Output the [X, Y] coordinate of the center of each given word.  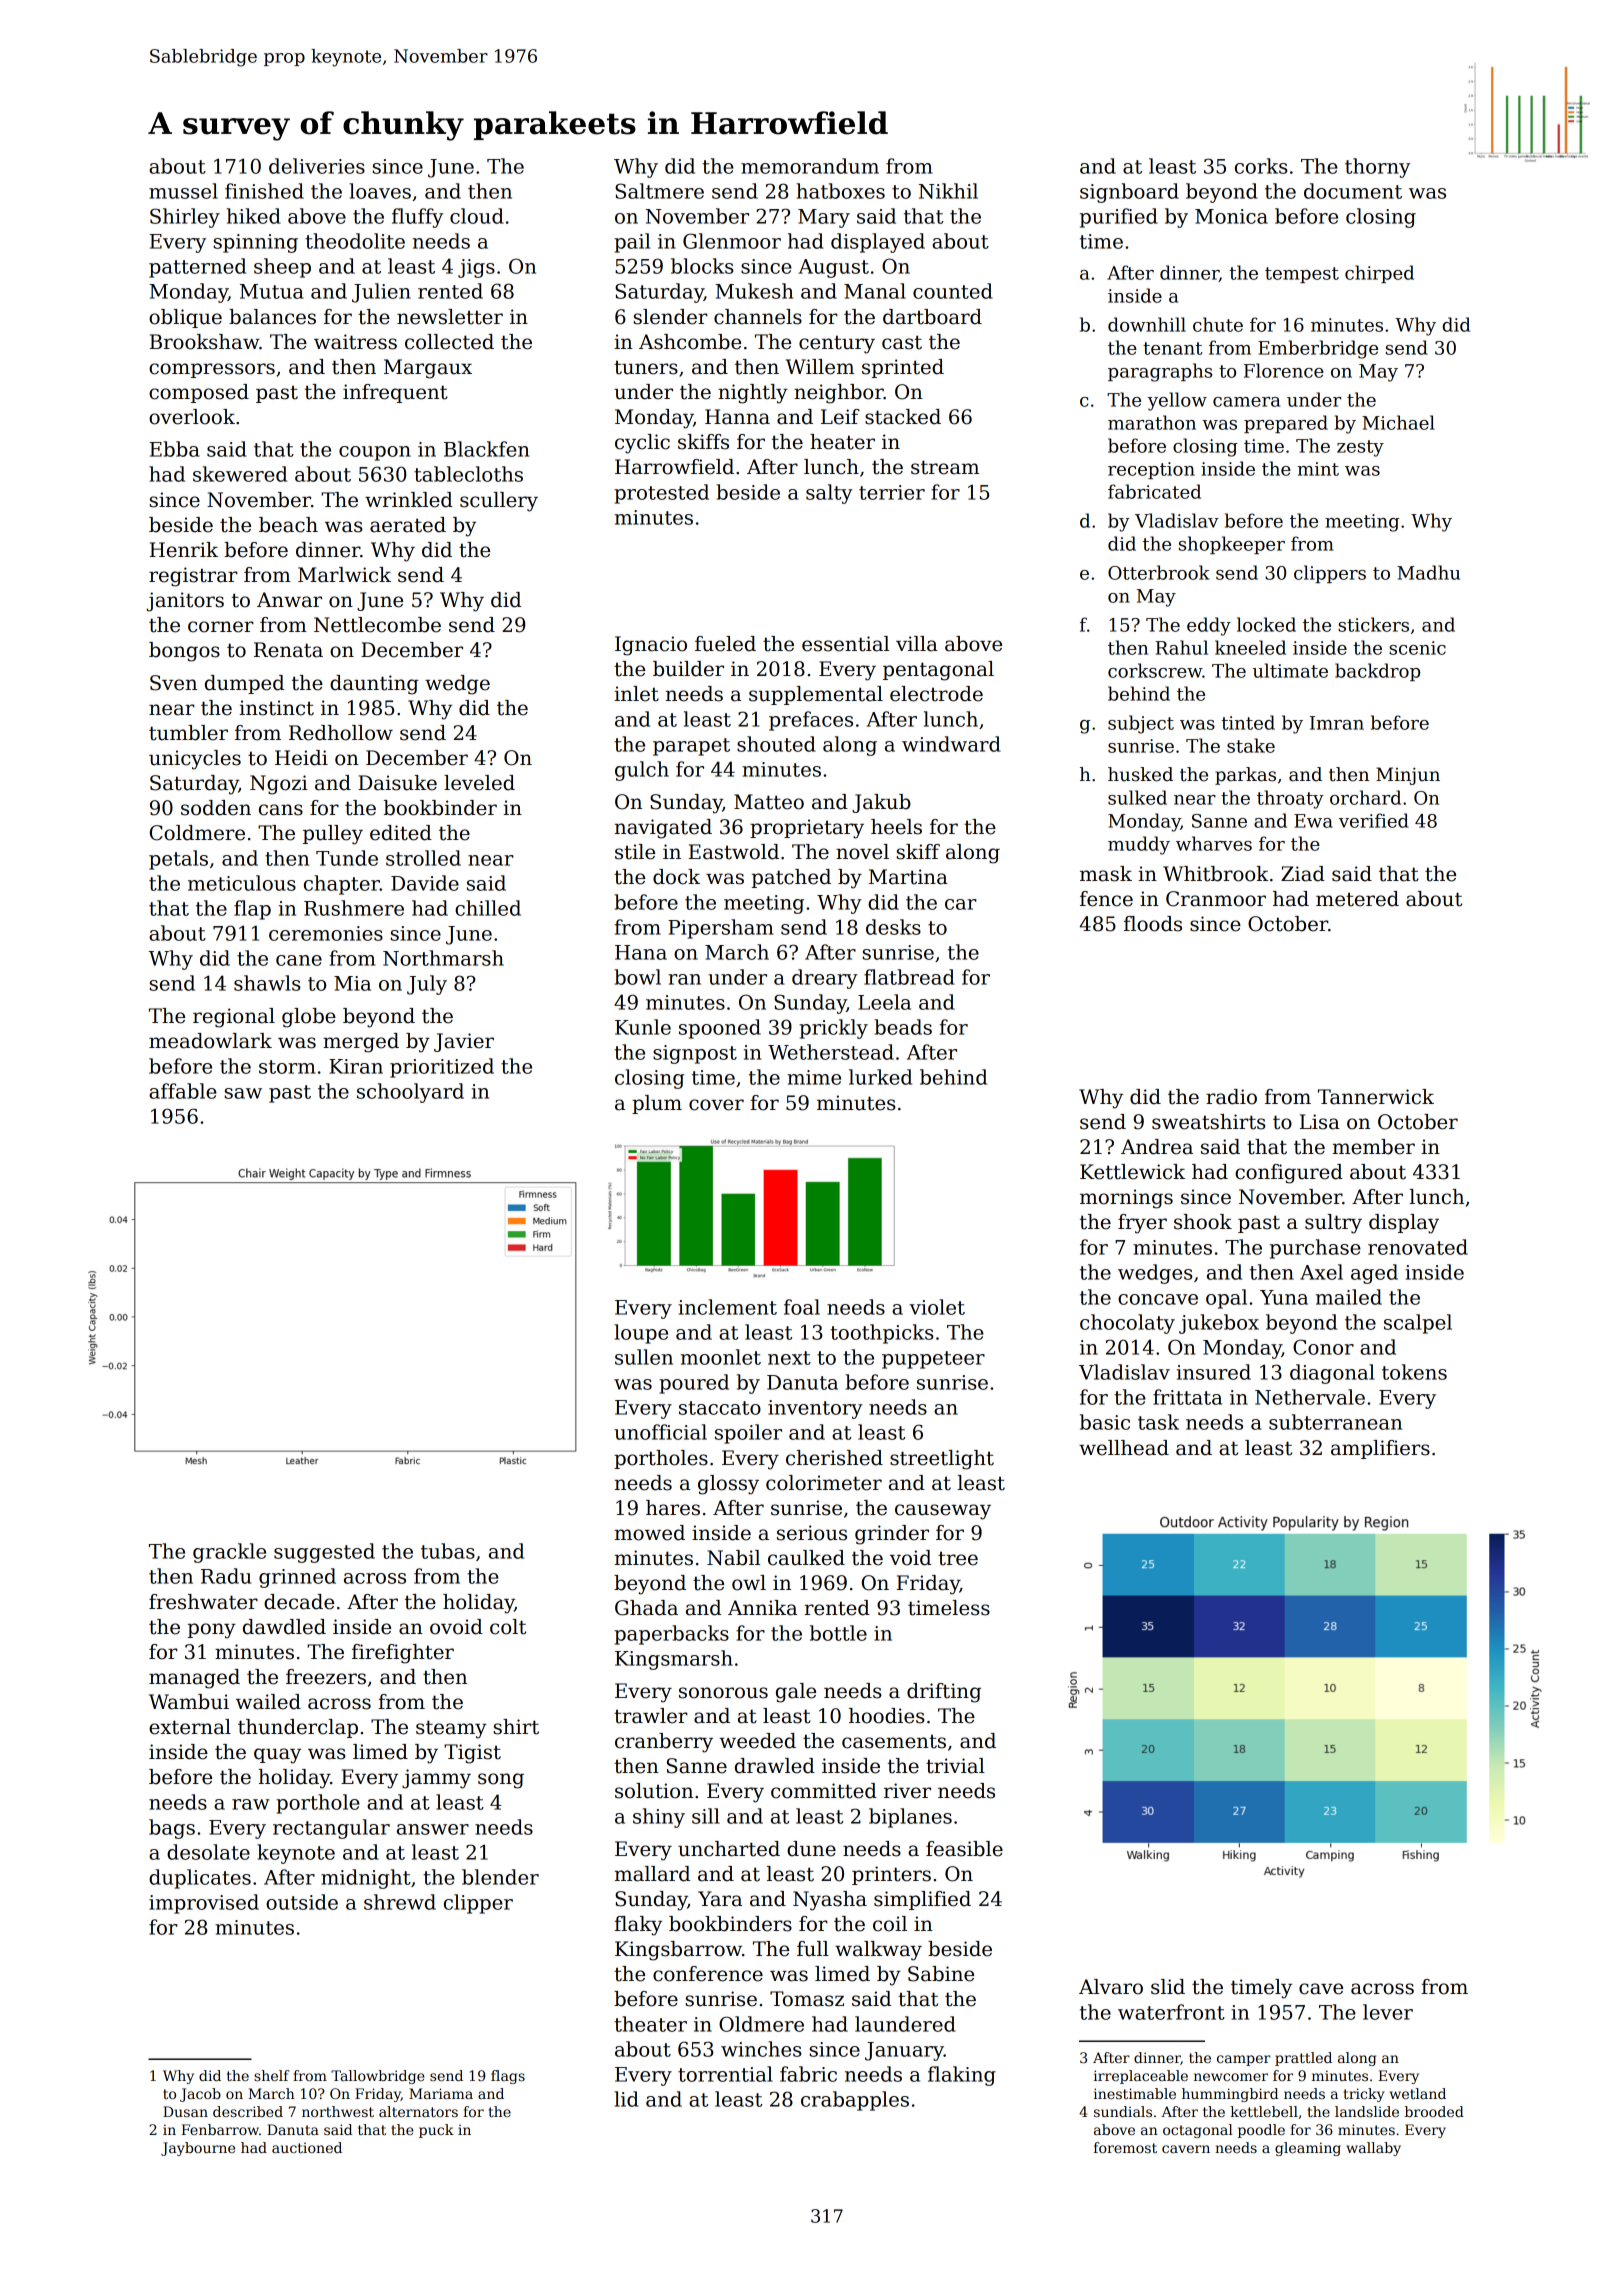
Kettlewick [1132, 1172]
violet [937, 1307]
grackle [229, 1553]
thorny [1377, 168]
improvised [204, 1904]
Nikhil [948, 191]
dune [811, 1849]
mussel [183, 191]
